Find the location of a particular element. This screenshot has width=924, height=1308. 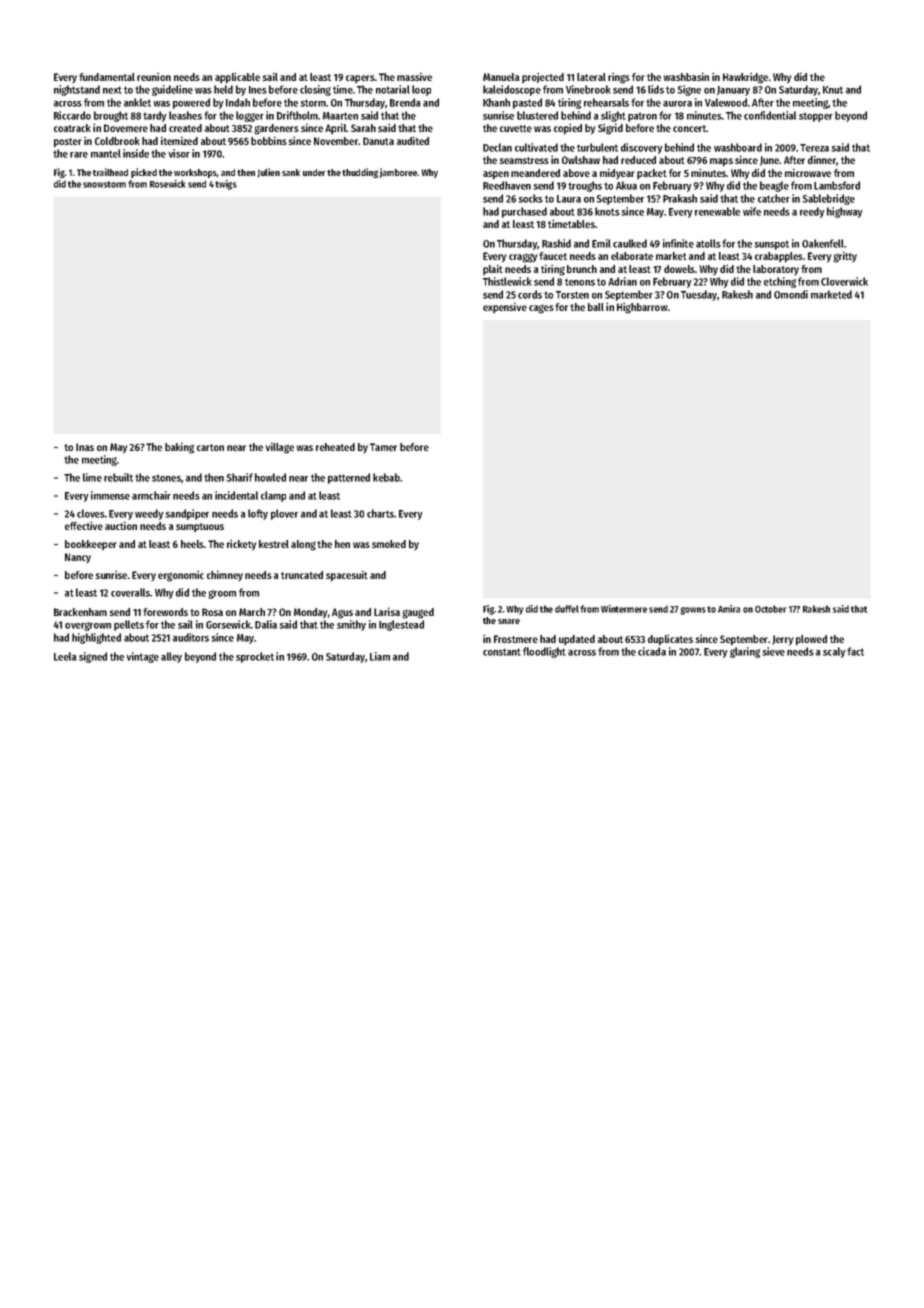

Hawkridge is located at coordinates (745, 78).
